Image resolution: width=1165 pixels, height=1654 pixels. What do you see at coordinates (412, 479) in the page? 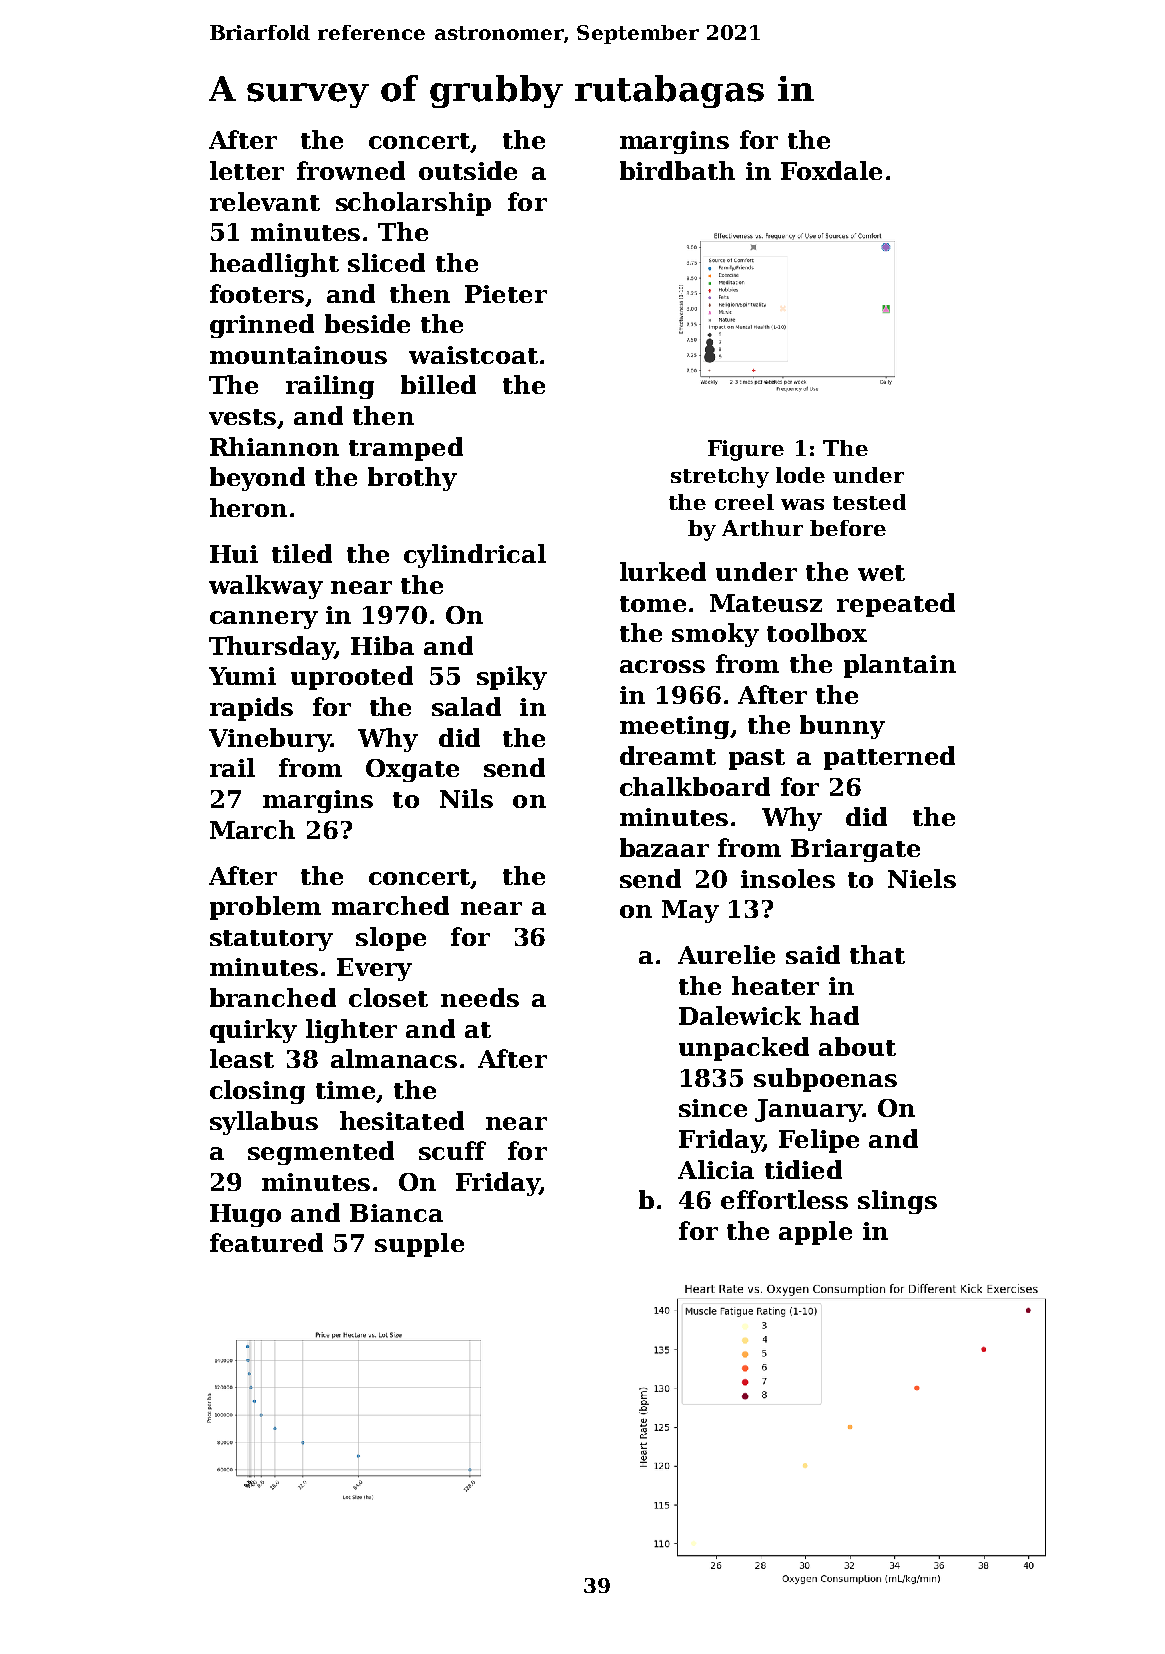
I see `brothy` at bounding box center [412, 479].
